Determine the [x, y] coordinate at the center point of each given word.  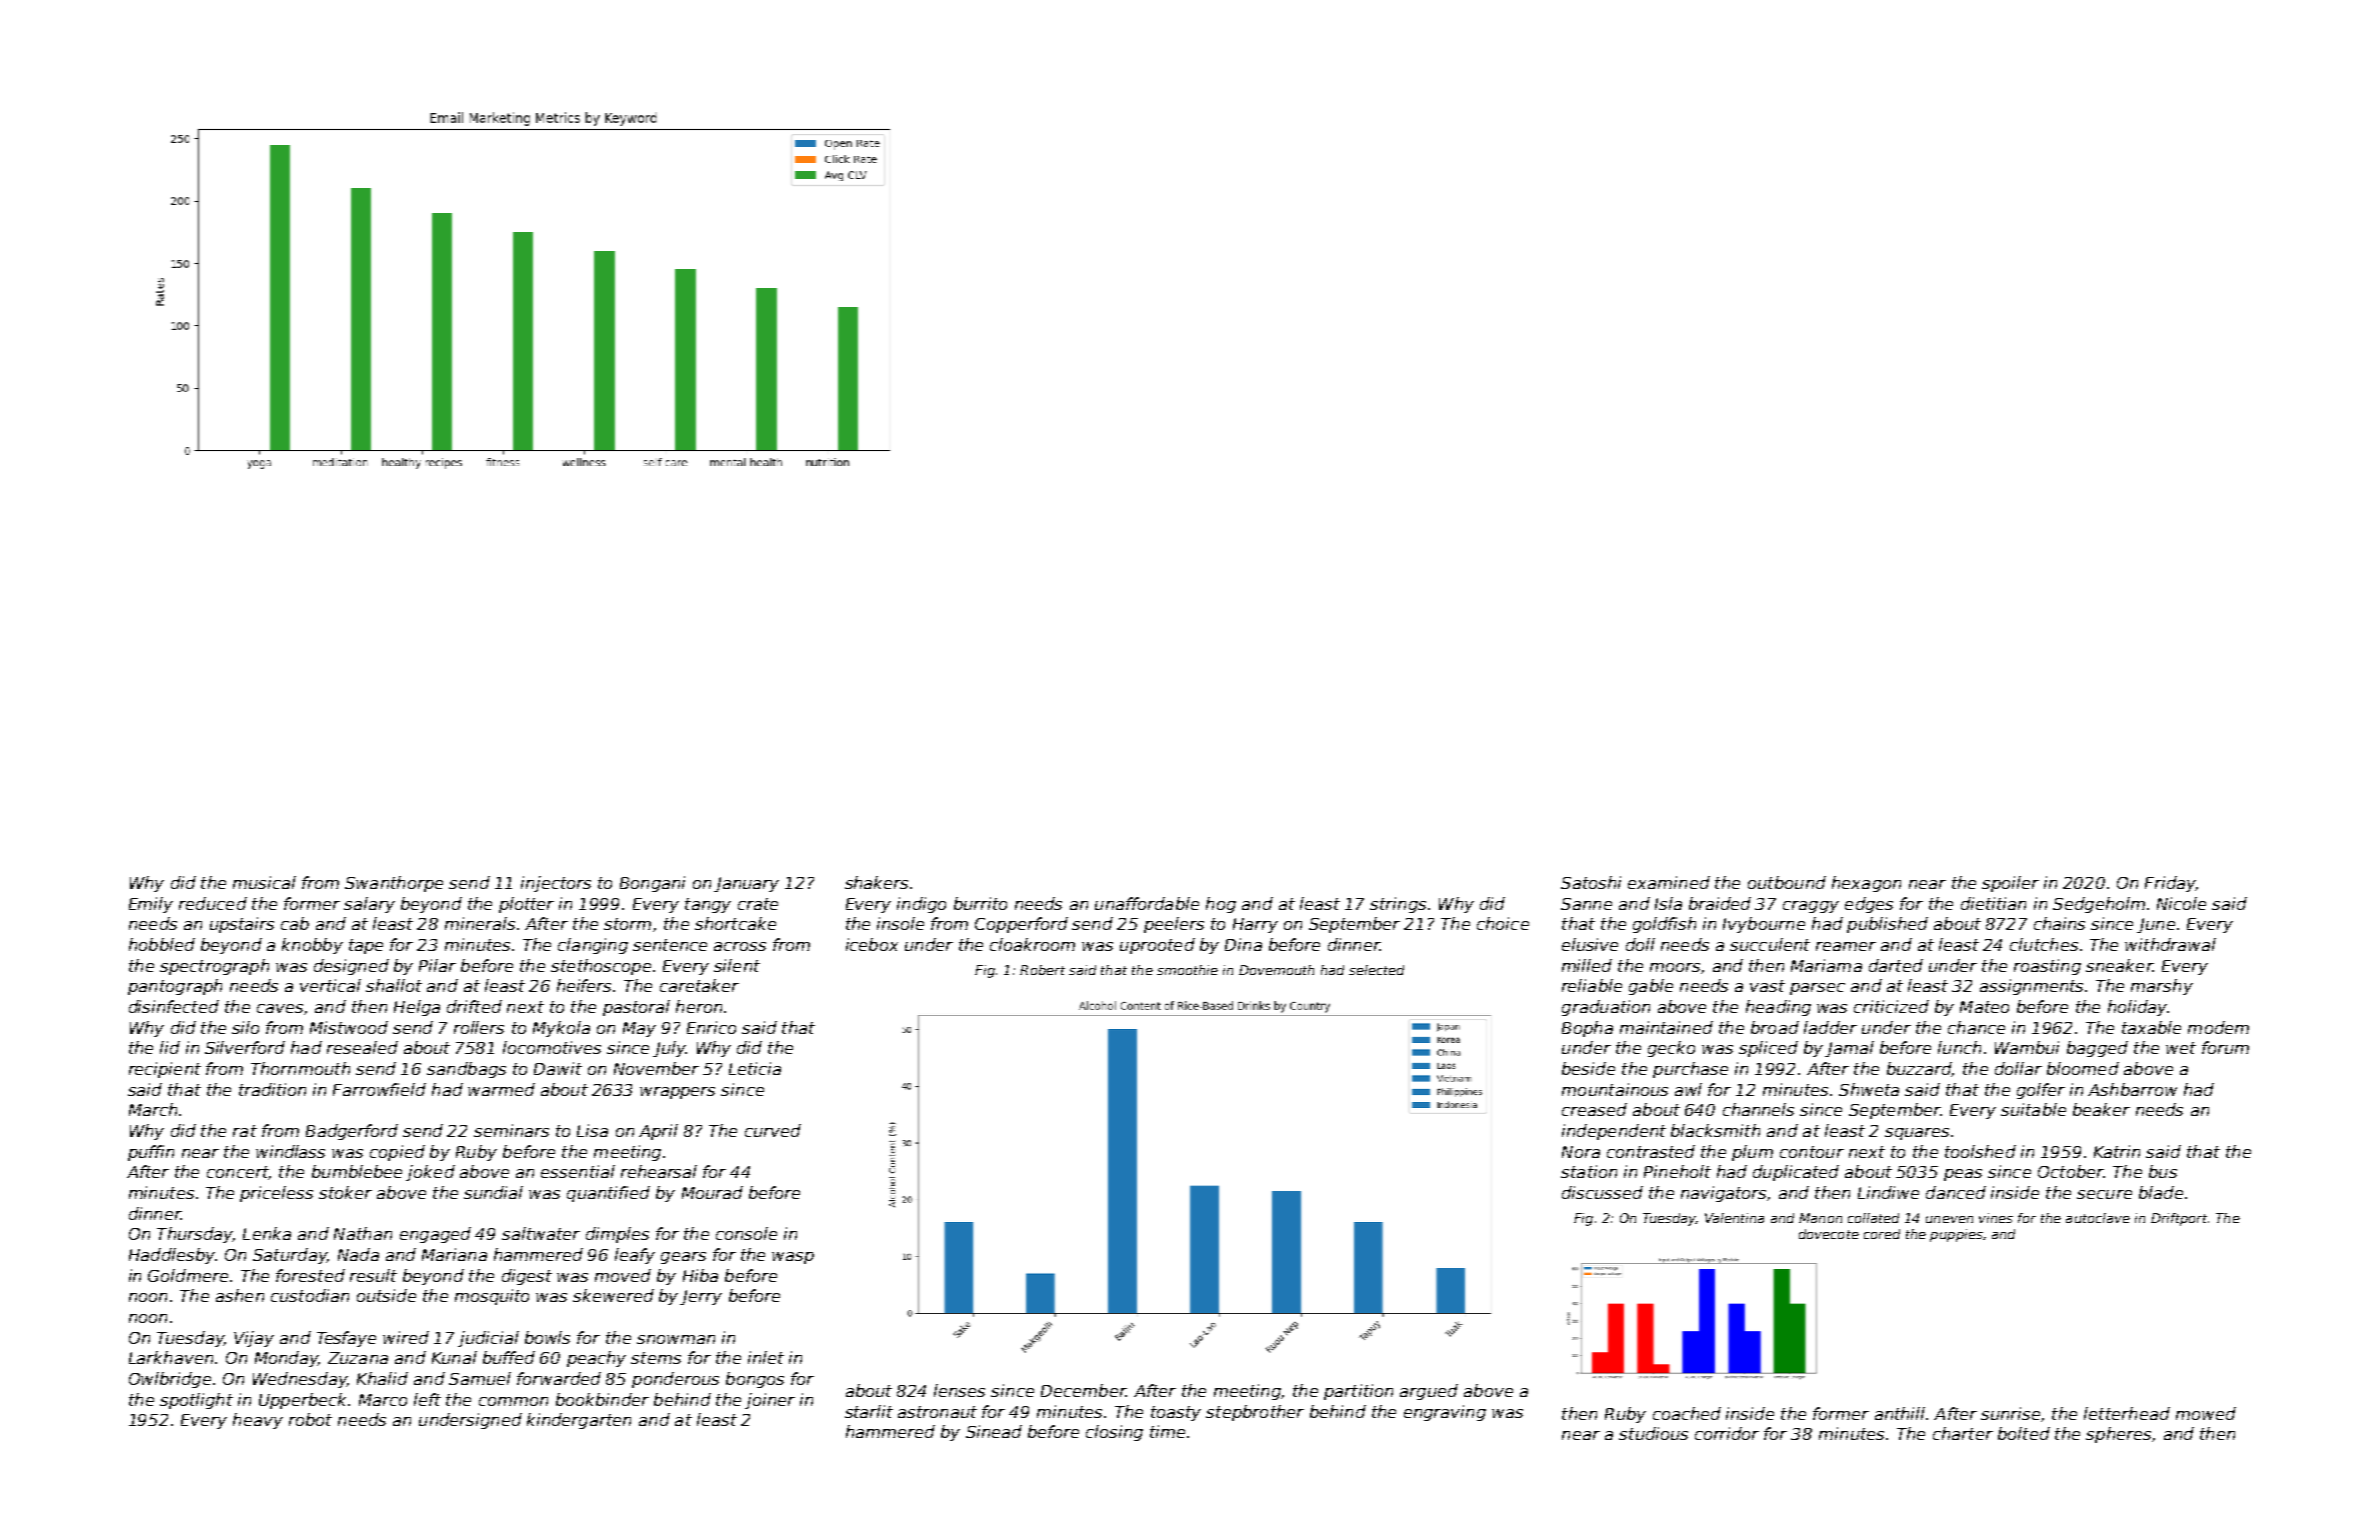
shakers [876, 882]
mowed [2206, 1413]
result [373, 1275]
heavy [258, 1421]
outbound [1787, 882]
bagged [2097, 1049]
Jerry [701, 1297]
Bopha [1587, 1029]
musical [264, 882]
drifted [474, 1006]
